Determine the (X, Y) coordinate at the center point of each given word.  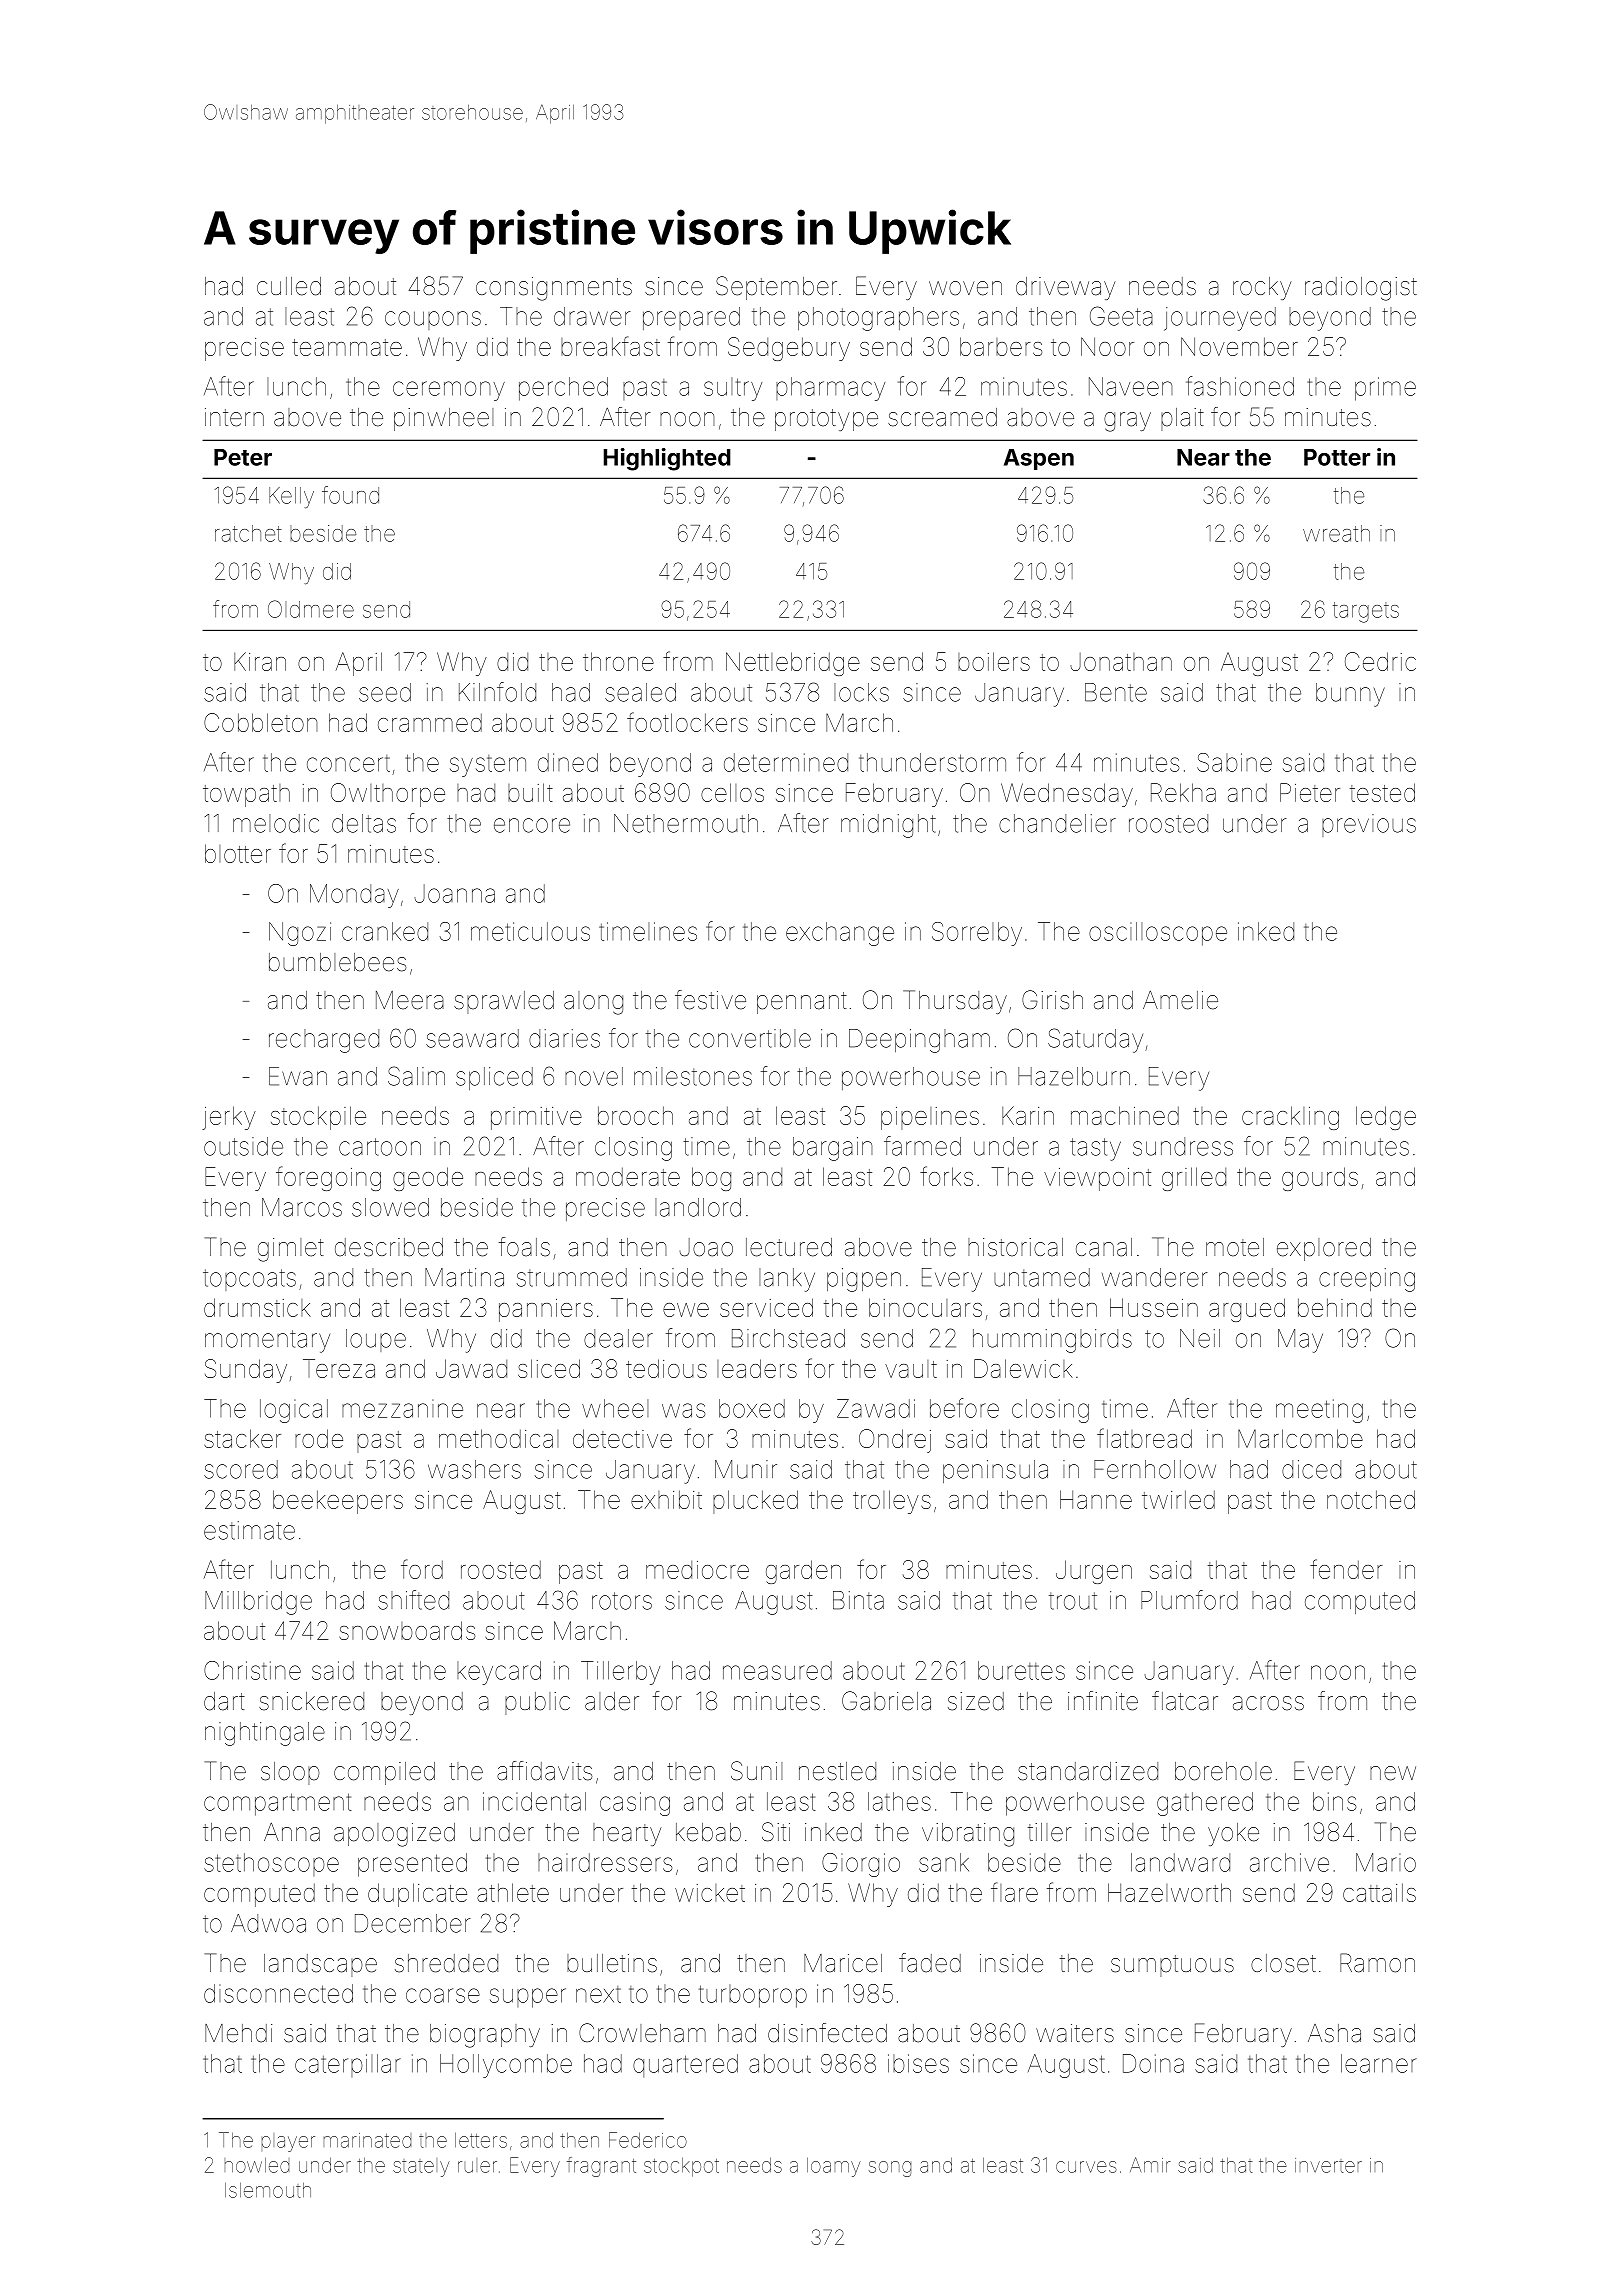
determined (786, 762)
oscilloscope (1158, 934)
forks (946, 1176)
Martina (464, 1277)
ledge (1386, 1118)
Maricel (843, 1963)
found (350, 495)
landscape (320, 1965)
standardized (1088, 1771)
